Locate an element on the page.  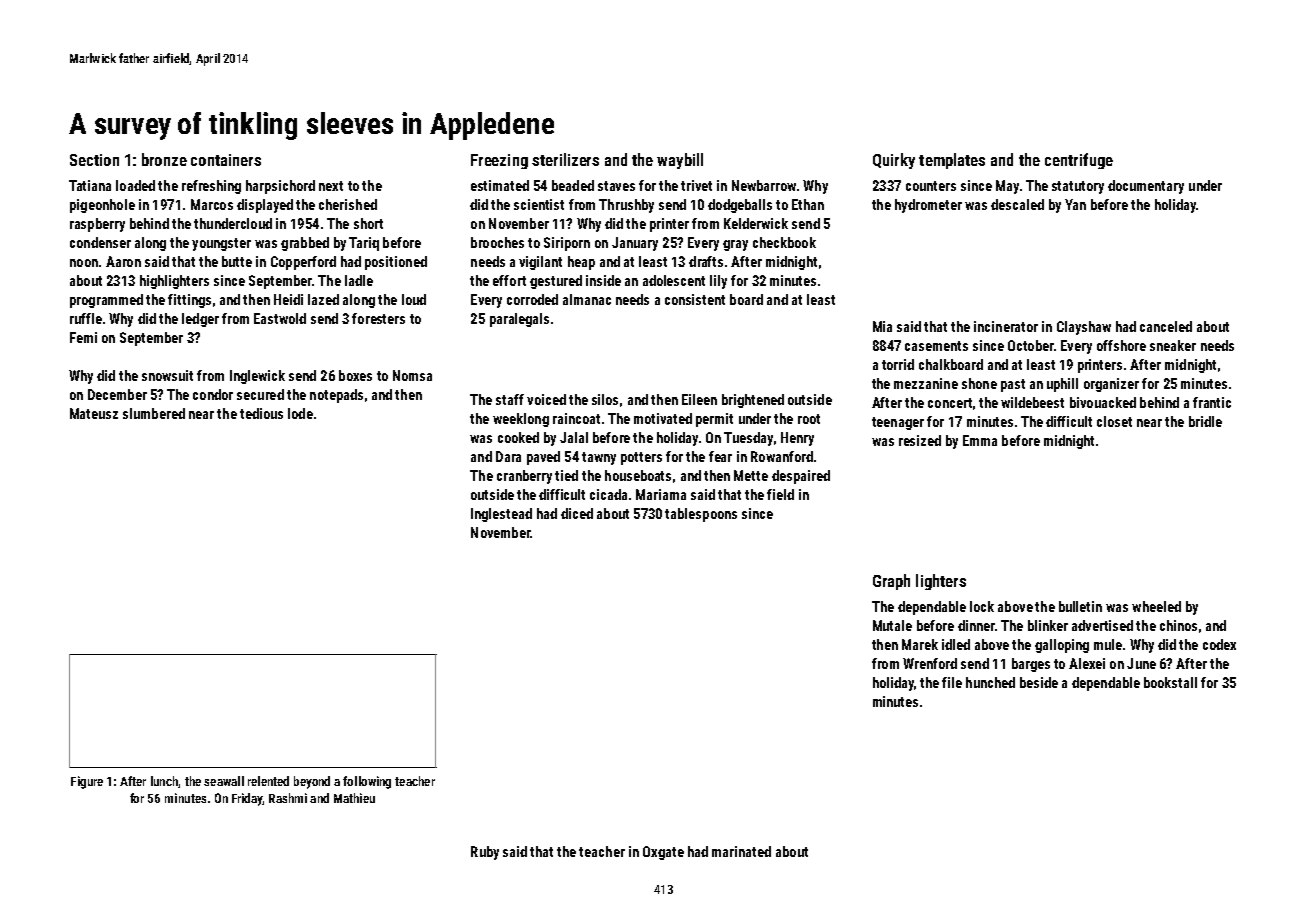
marinated is located at coordinates (741, 851).
